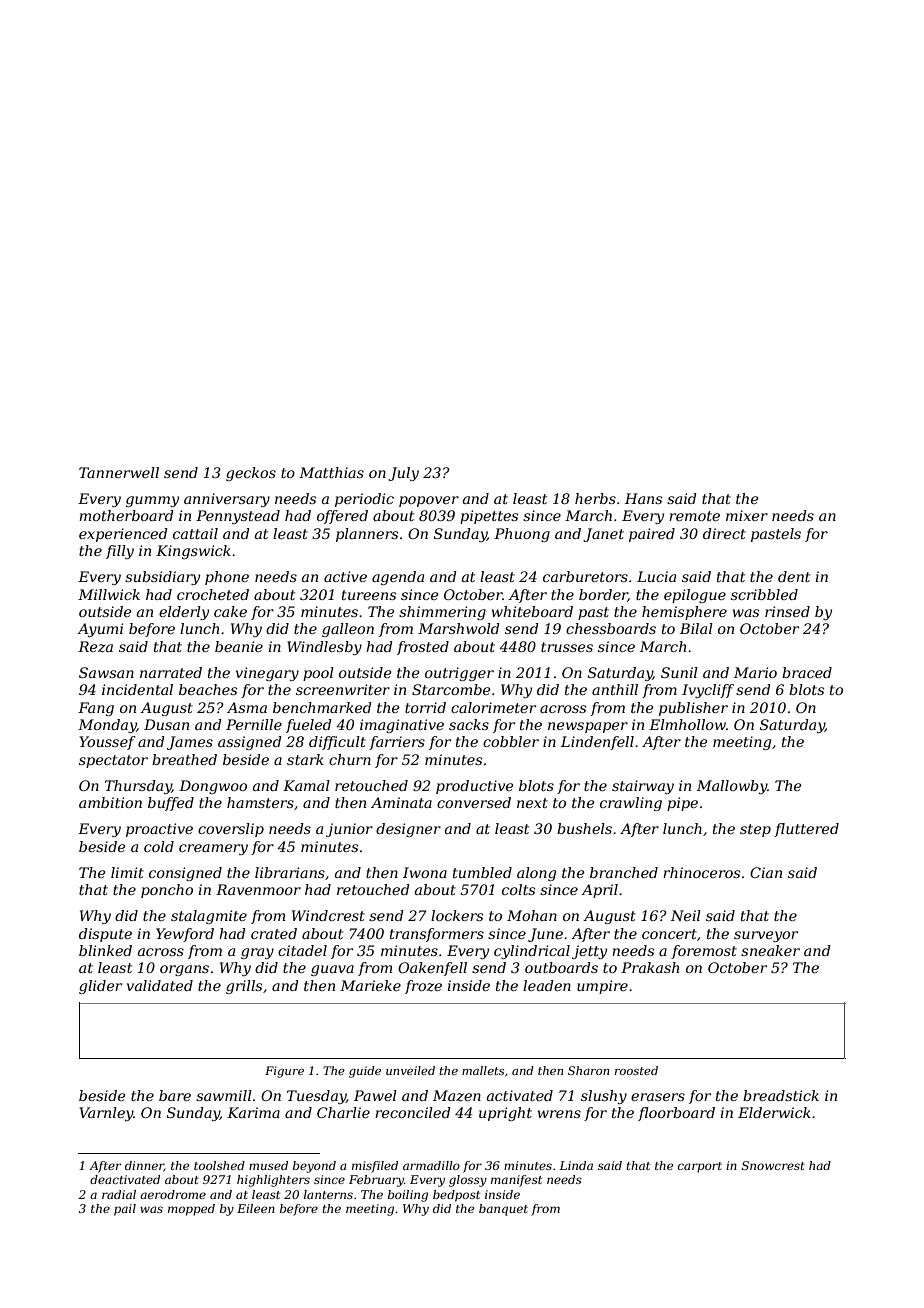 This screenshot has height=1308, width=924. What do you see at coordinates (251, 474) in the screenshot?
I see `geckos` at bounding box center [251, 474].
